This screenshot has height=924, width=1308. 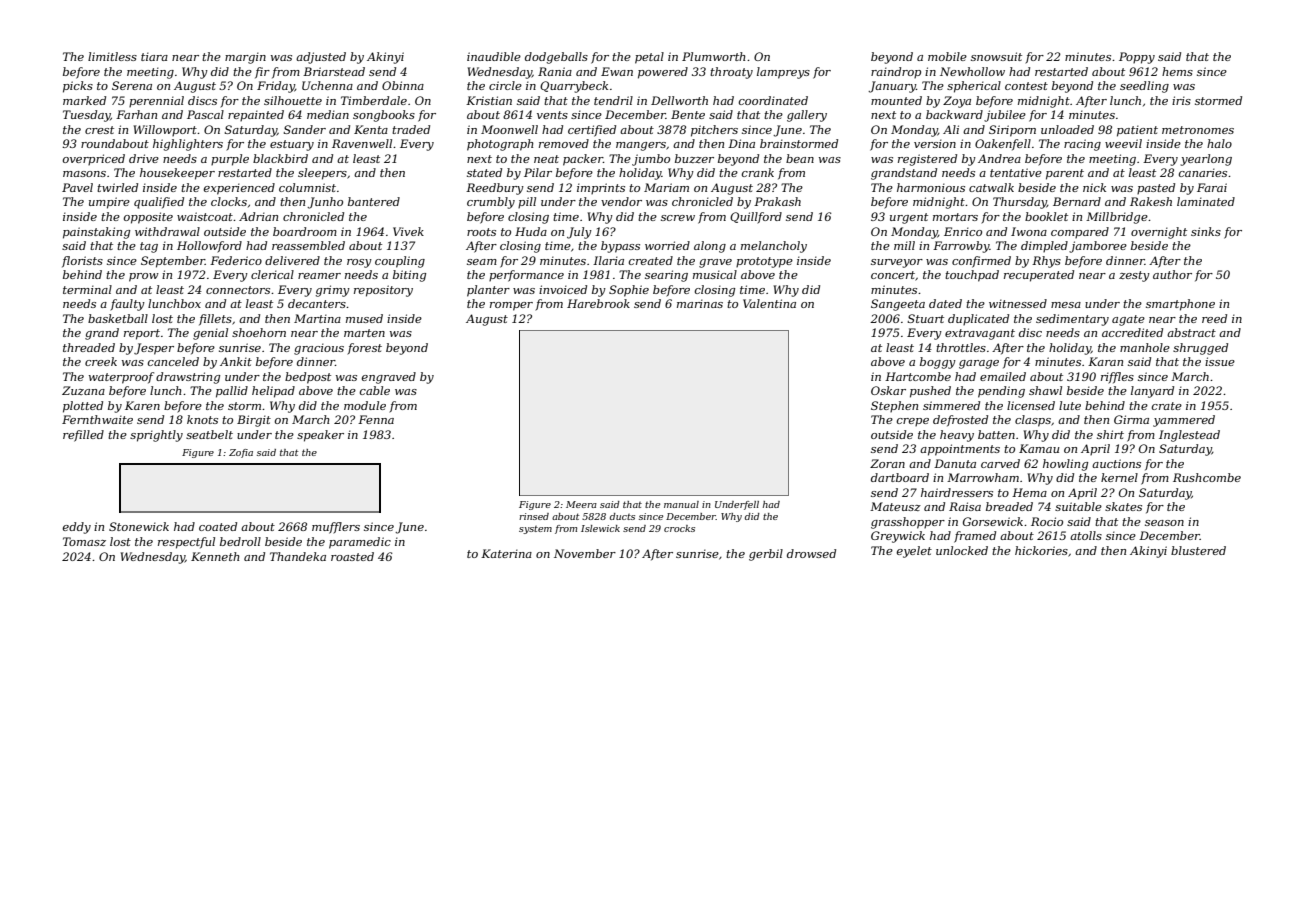 I want to click on Fenna, so click(x=376, y=419).
